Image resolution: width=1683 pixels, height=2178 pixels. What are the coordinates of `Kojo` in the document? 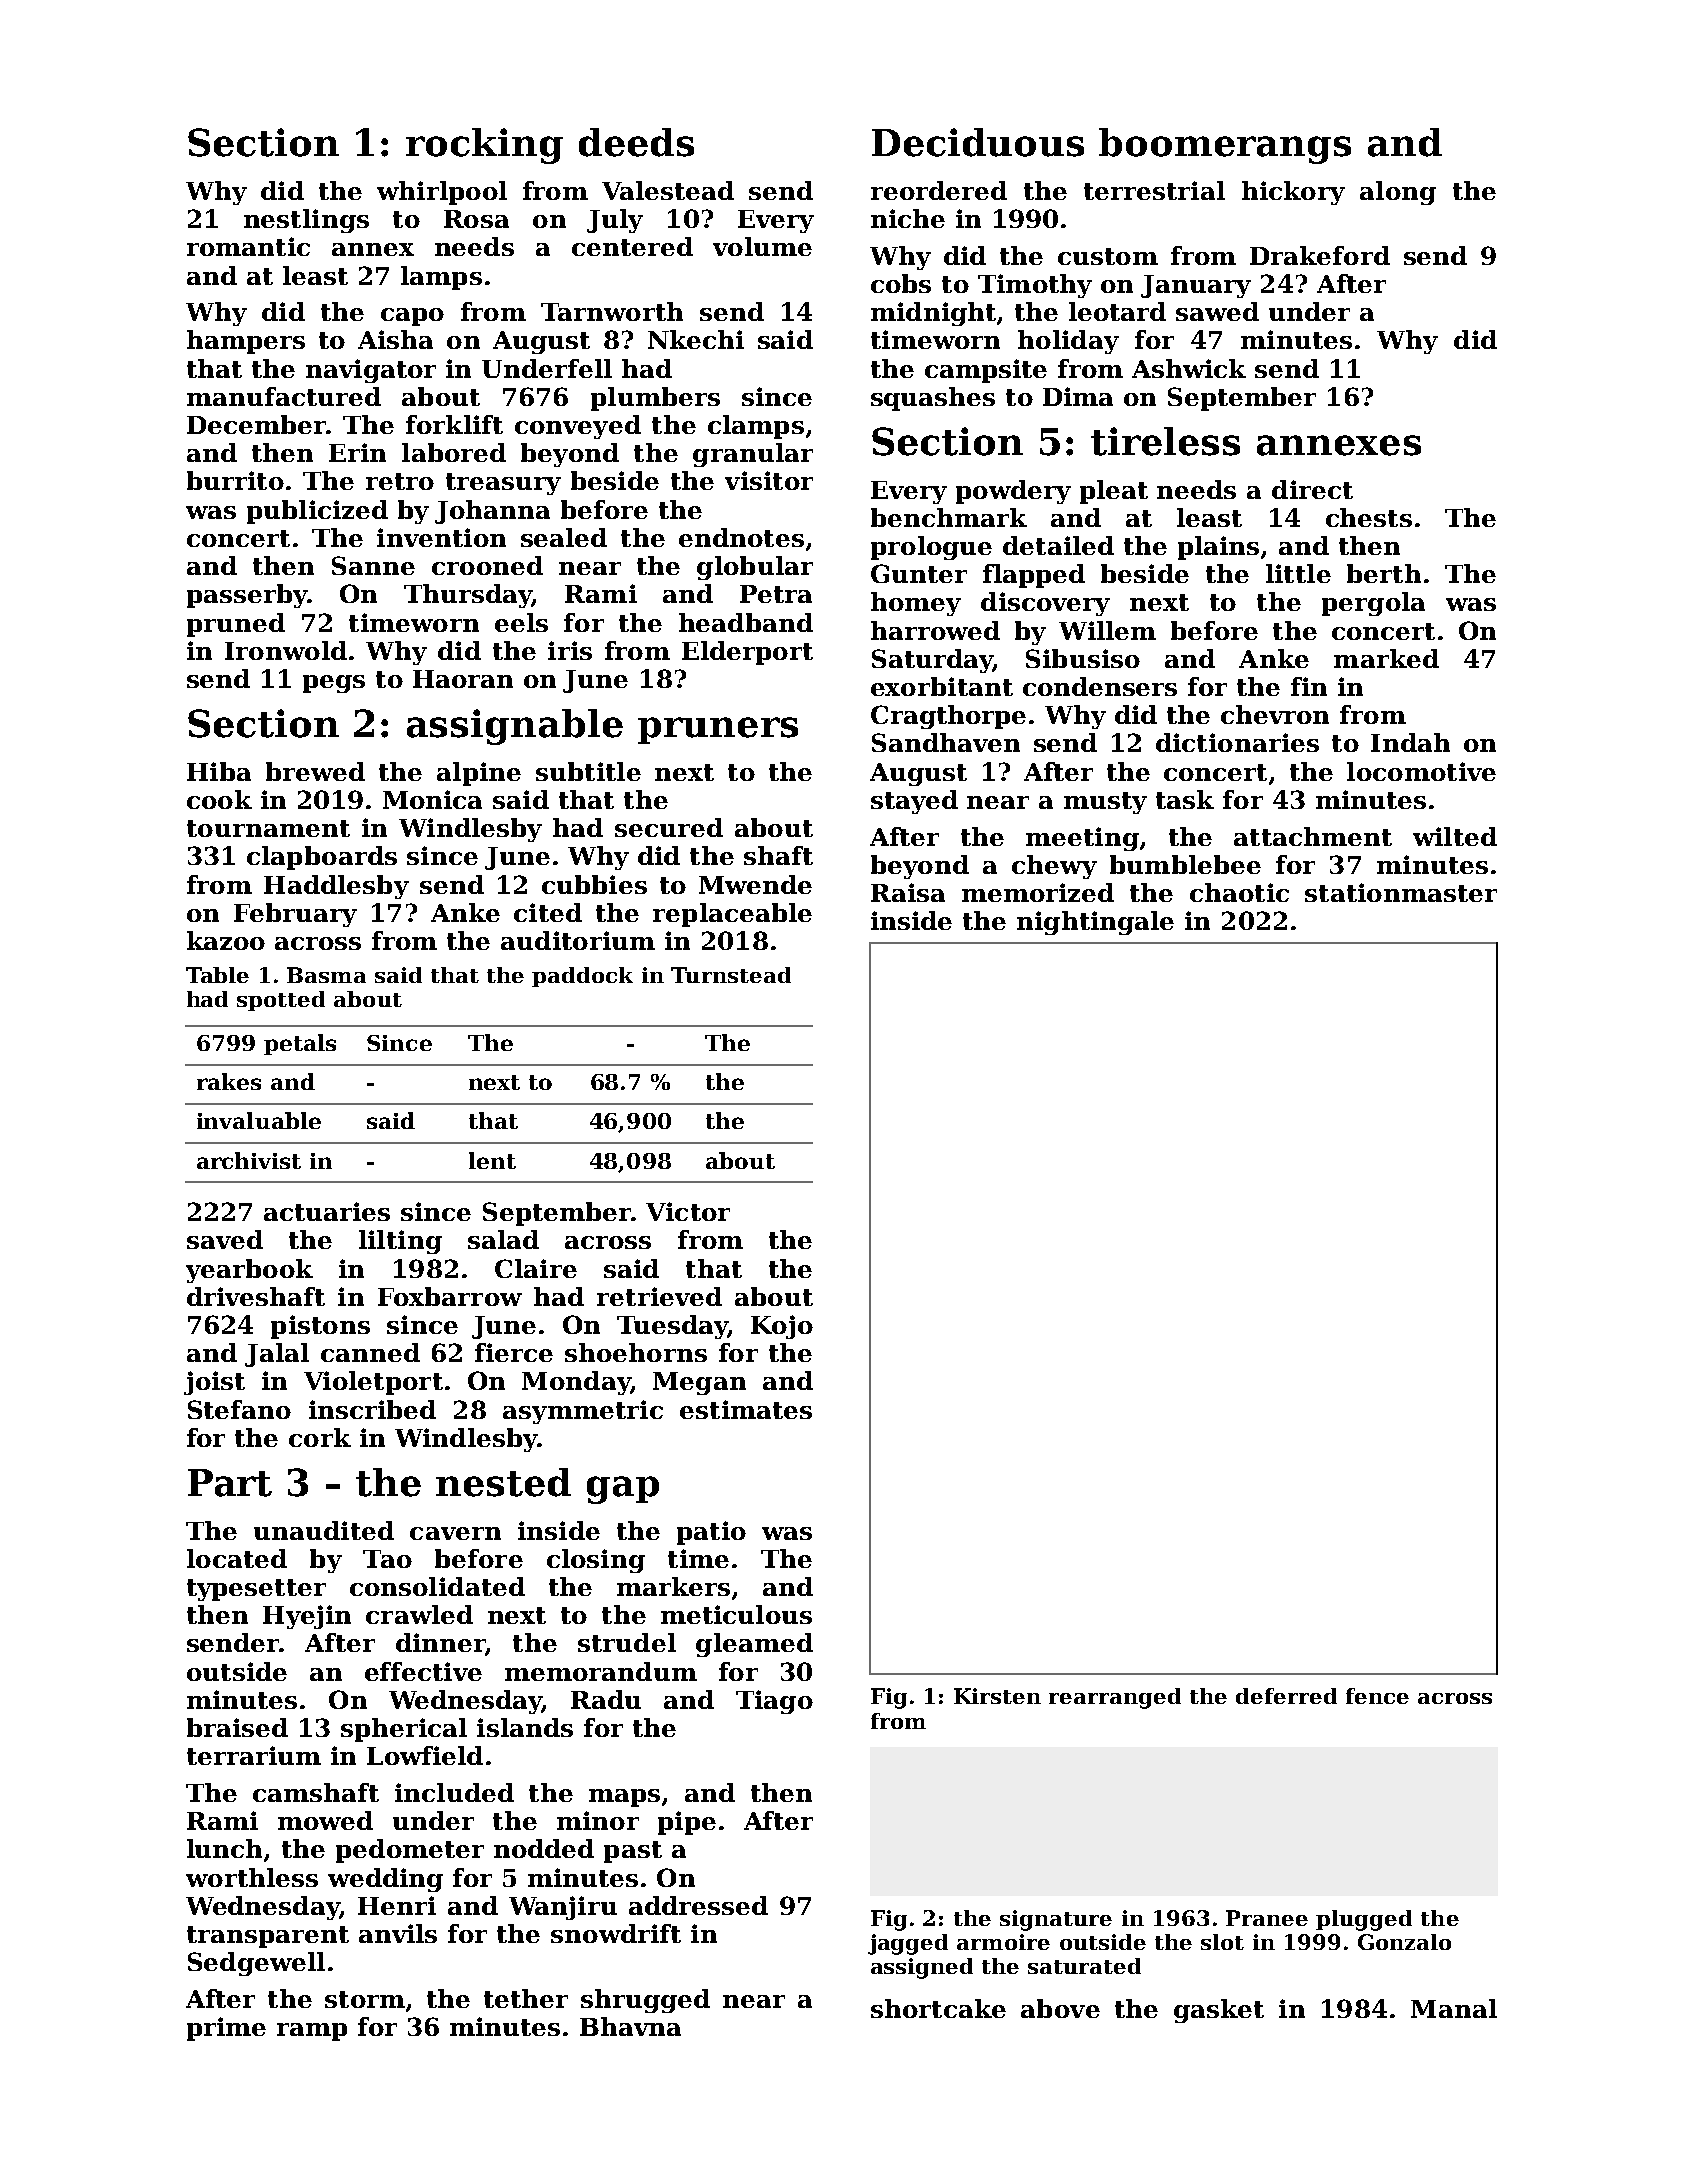 It's located at (782, 1327).
